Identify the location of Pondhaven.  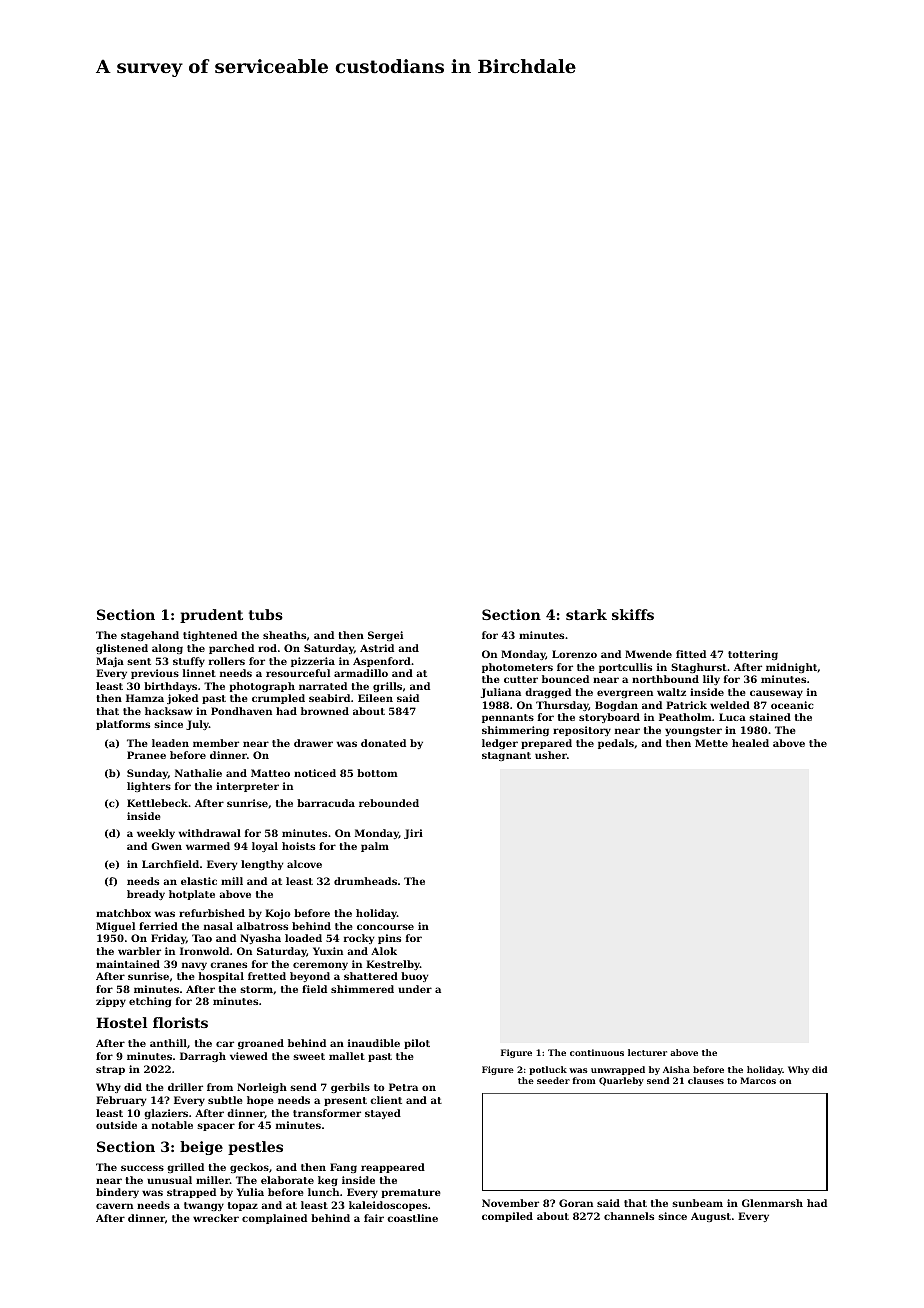
(241, 711).
